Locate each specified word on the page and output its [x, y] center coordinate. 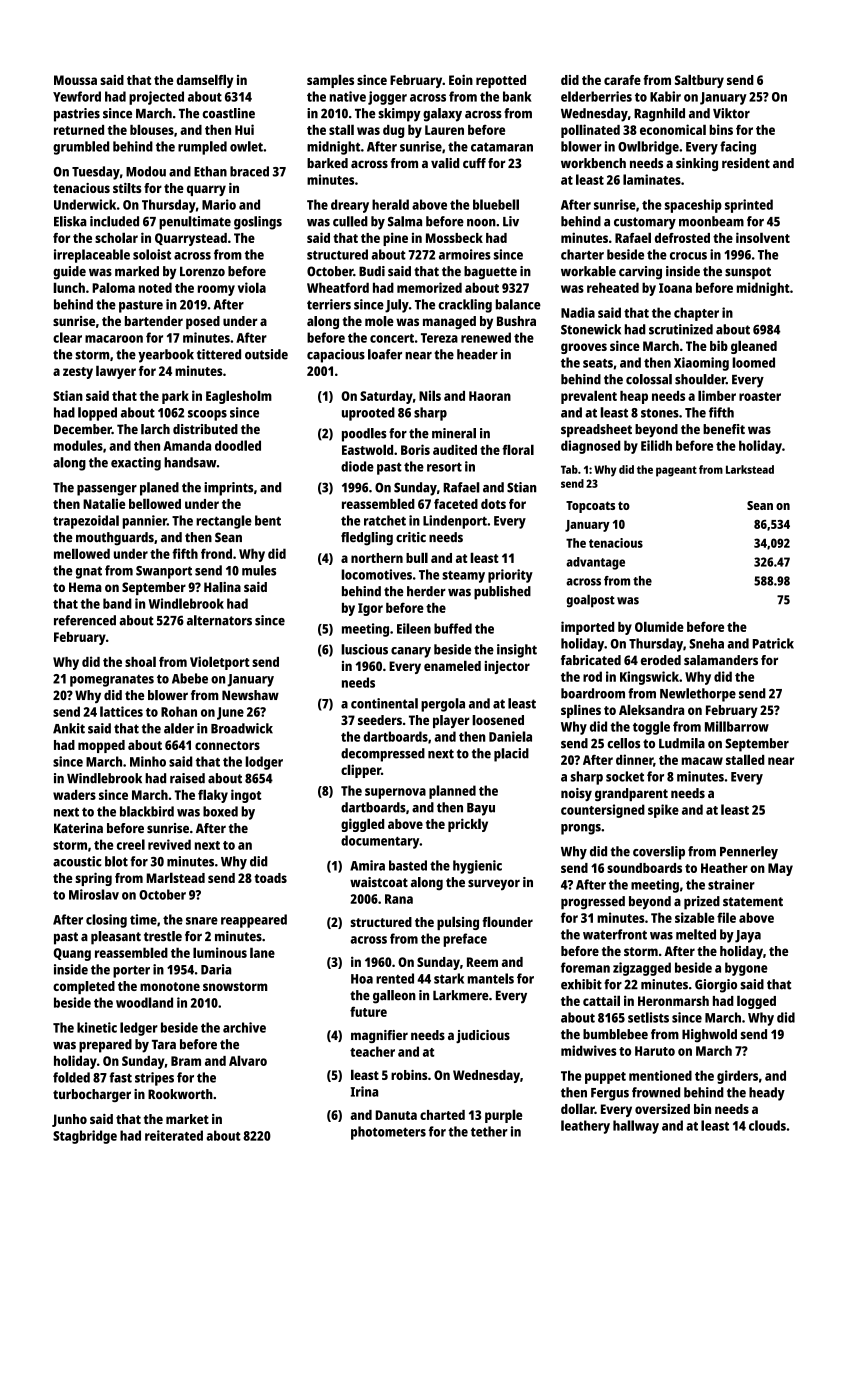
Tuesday [96, 173]
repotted [501, 81]
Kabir [665, 96]
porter [131, 971]
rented [395, 978]
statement [753, 902]
